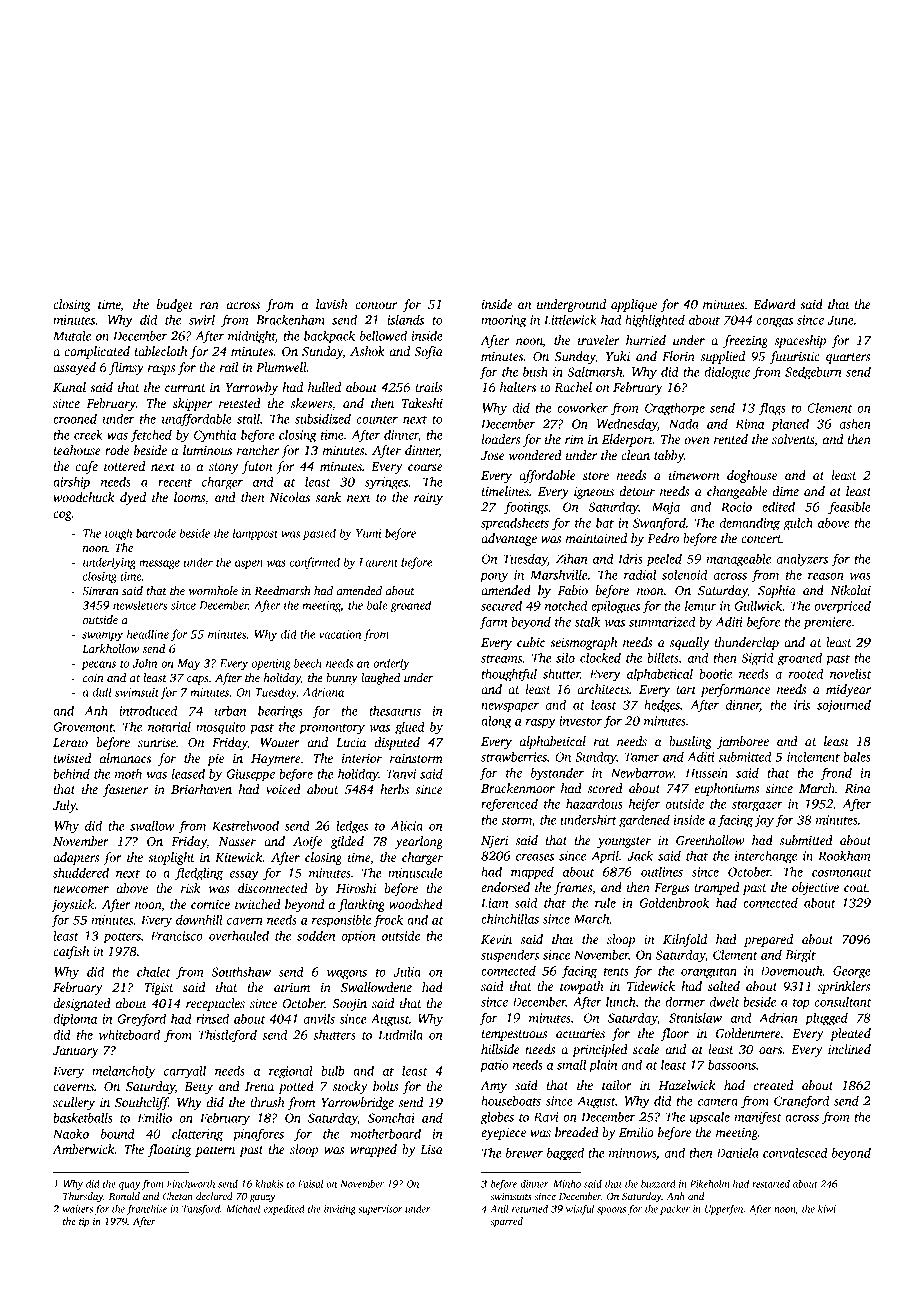 The width and height of the image is (924, 1308). Describe the element at coordinates (674, 902) in the image. I see `Goldenbrook` at that location.
